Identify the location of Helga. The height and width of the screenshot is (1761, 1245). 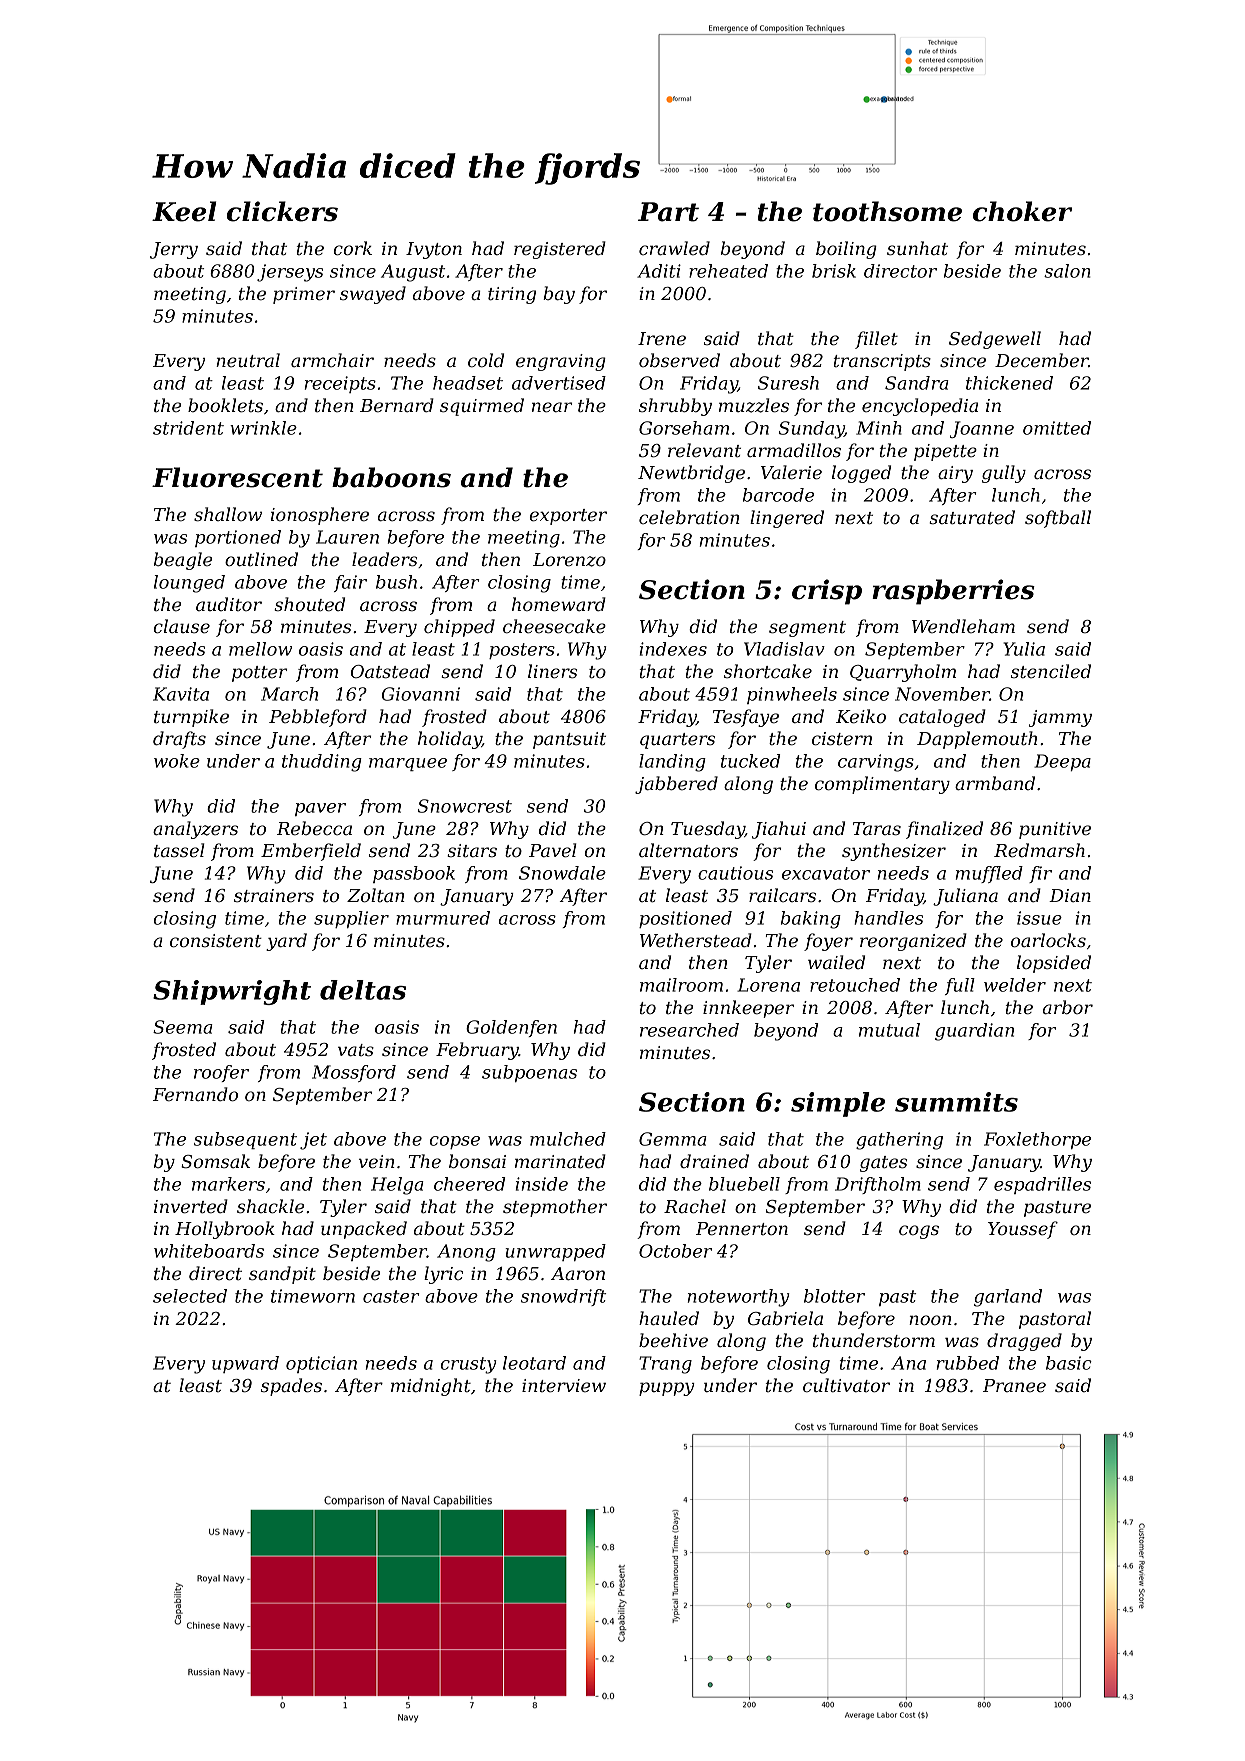
(397, 1186).
